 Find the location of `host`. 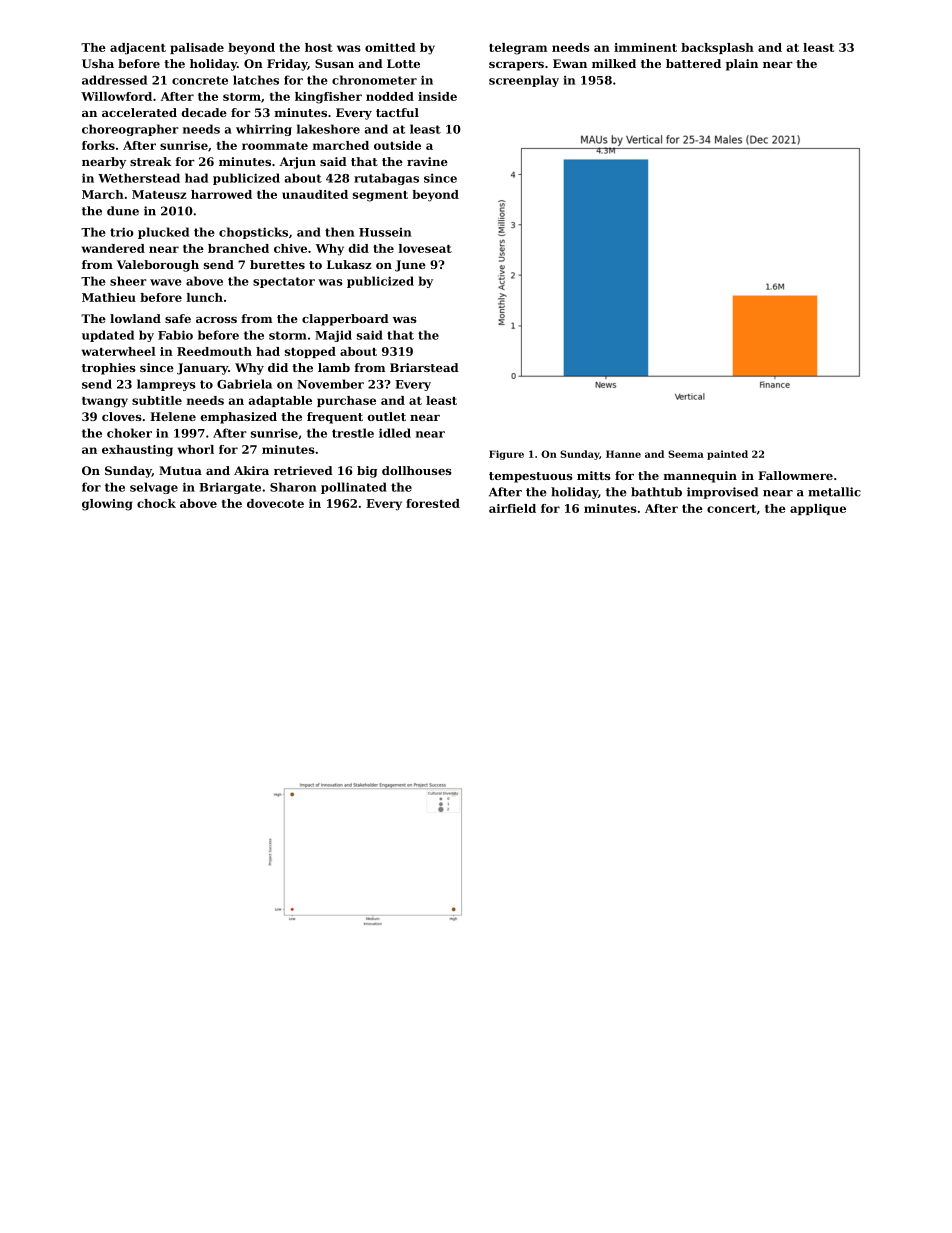

host is located at coordinates (319, 47).
